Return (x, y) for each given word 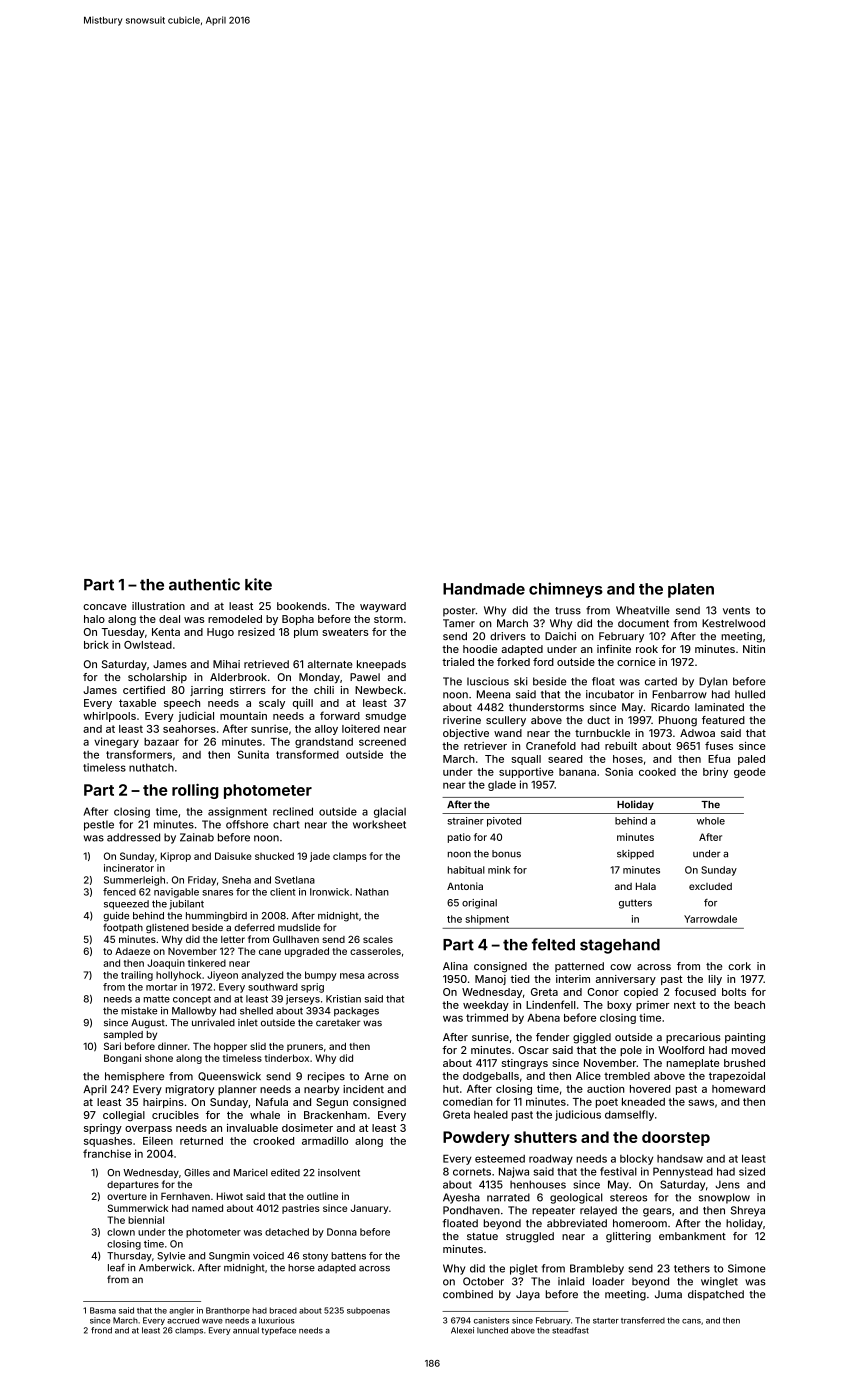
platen (691, 590)
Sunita (253, 754)
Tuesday (123, 633)
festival (618, 1171)
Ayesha (461, 1198)
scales (378, 939)
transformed (307, 754)
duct (598, 720)
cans (691, 1321)
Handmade (484, 589)
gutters (635, 904)
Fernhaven (185, 1196)
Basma (103, 1310)
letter (233, 939)
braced (283, 1310)
